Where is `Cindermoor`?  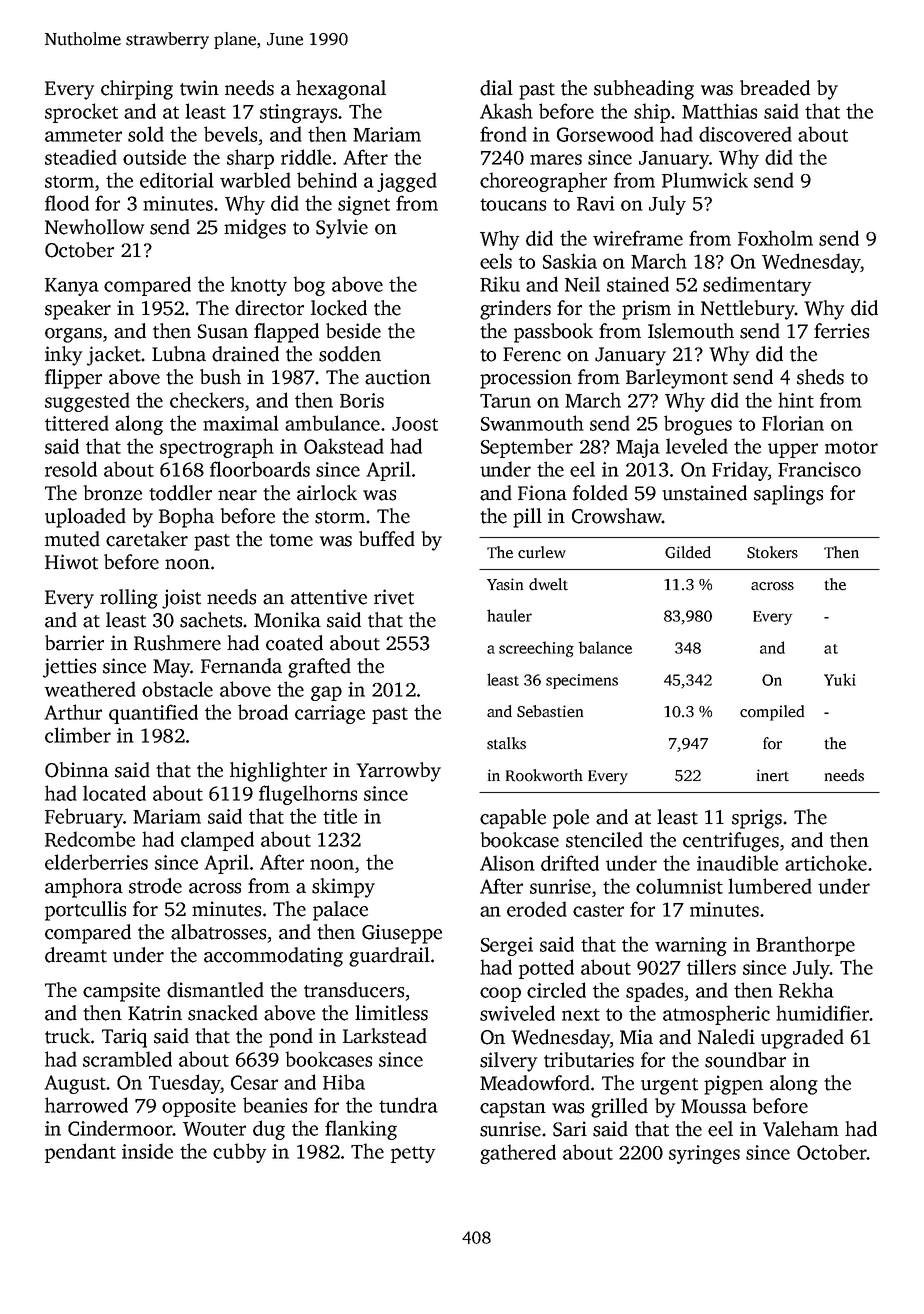 Cindermoor is located at coordinates (120, 1128).
